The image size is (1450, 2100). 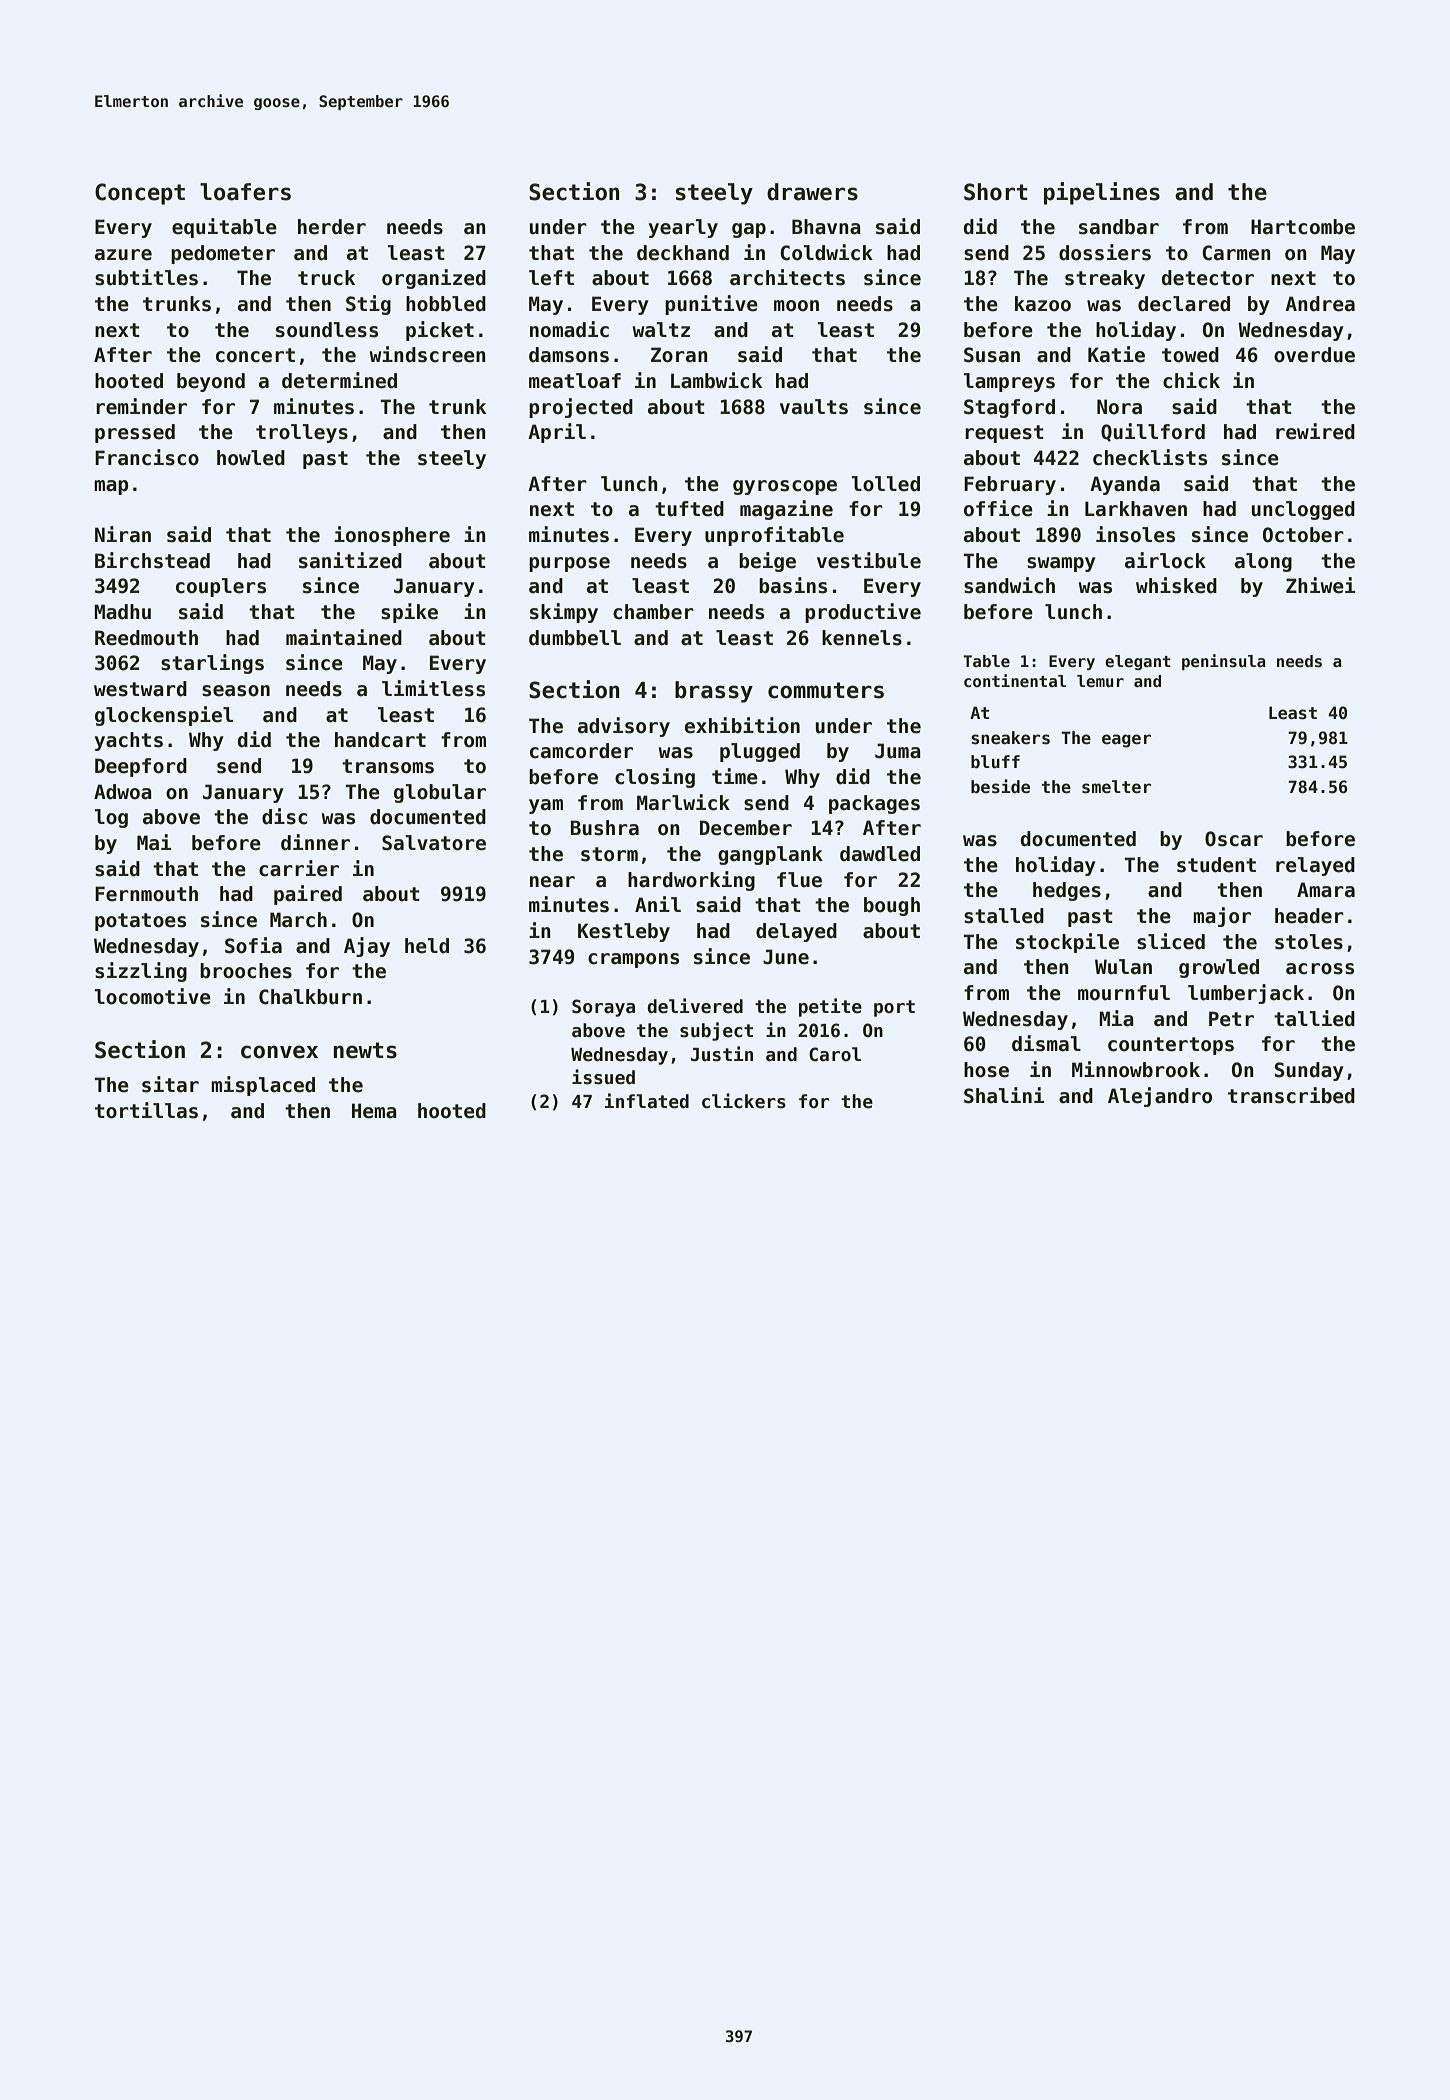 I want to click on tortillas, so click(x=146, y=1110).
